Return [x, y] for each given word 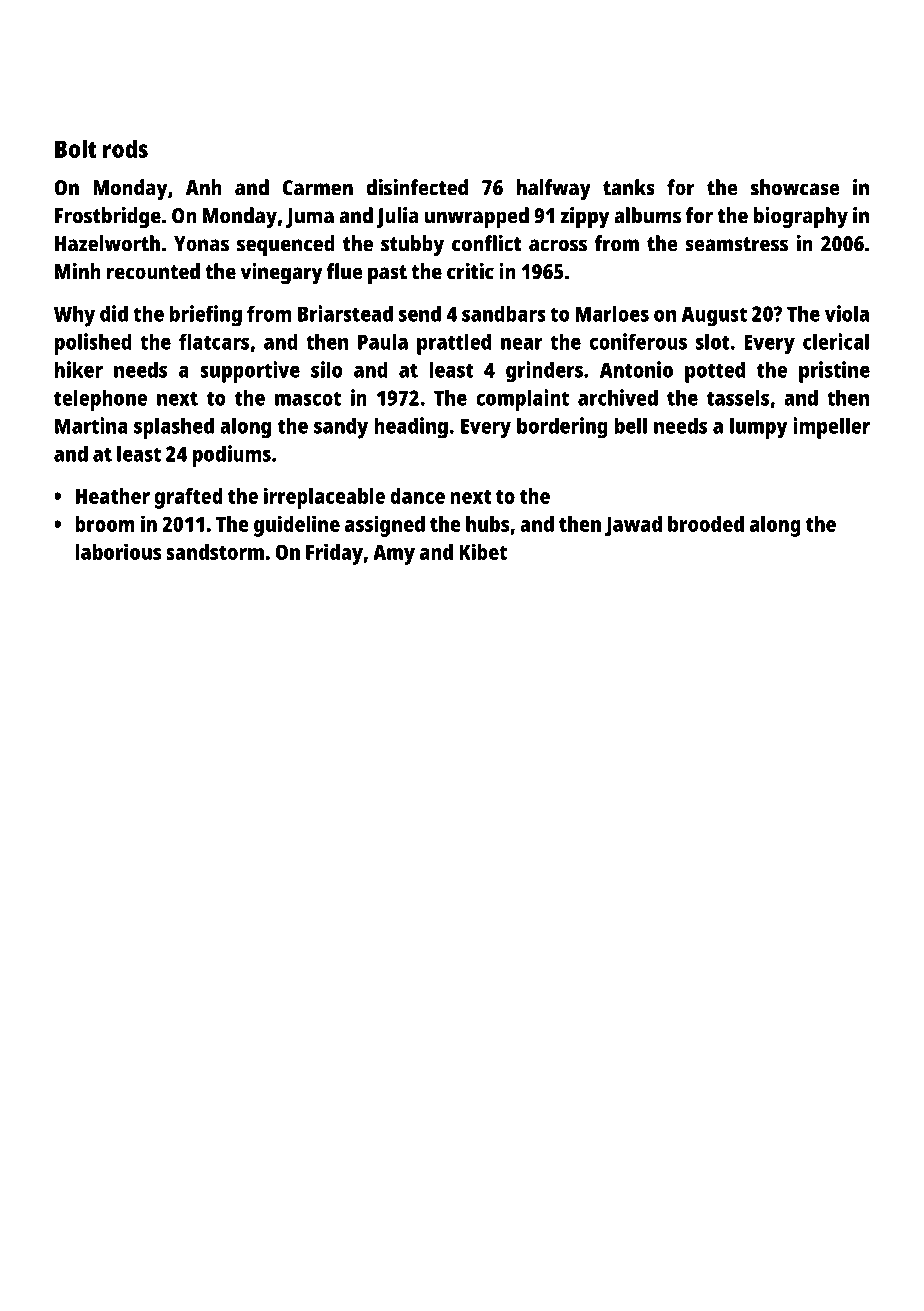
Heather [113, 496]
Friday [334, 554]
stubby [412, 246]
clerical [836, 341]
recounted [153, 271]
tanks [629, 187]
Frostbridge [108, 217]
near [521, 343]
